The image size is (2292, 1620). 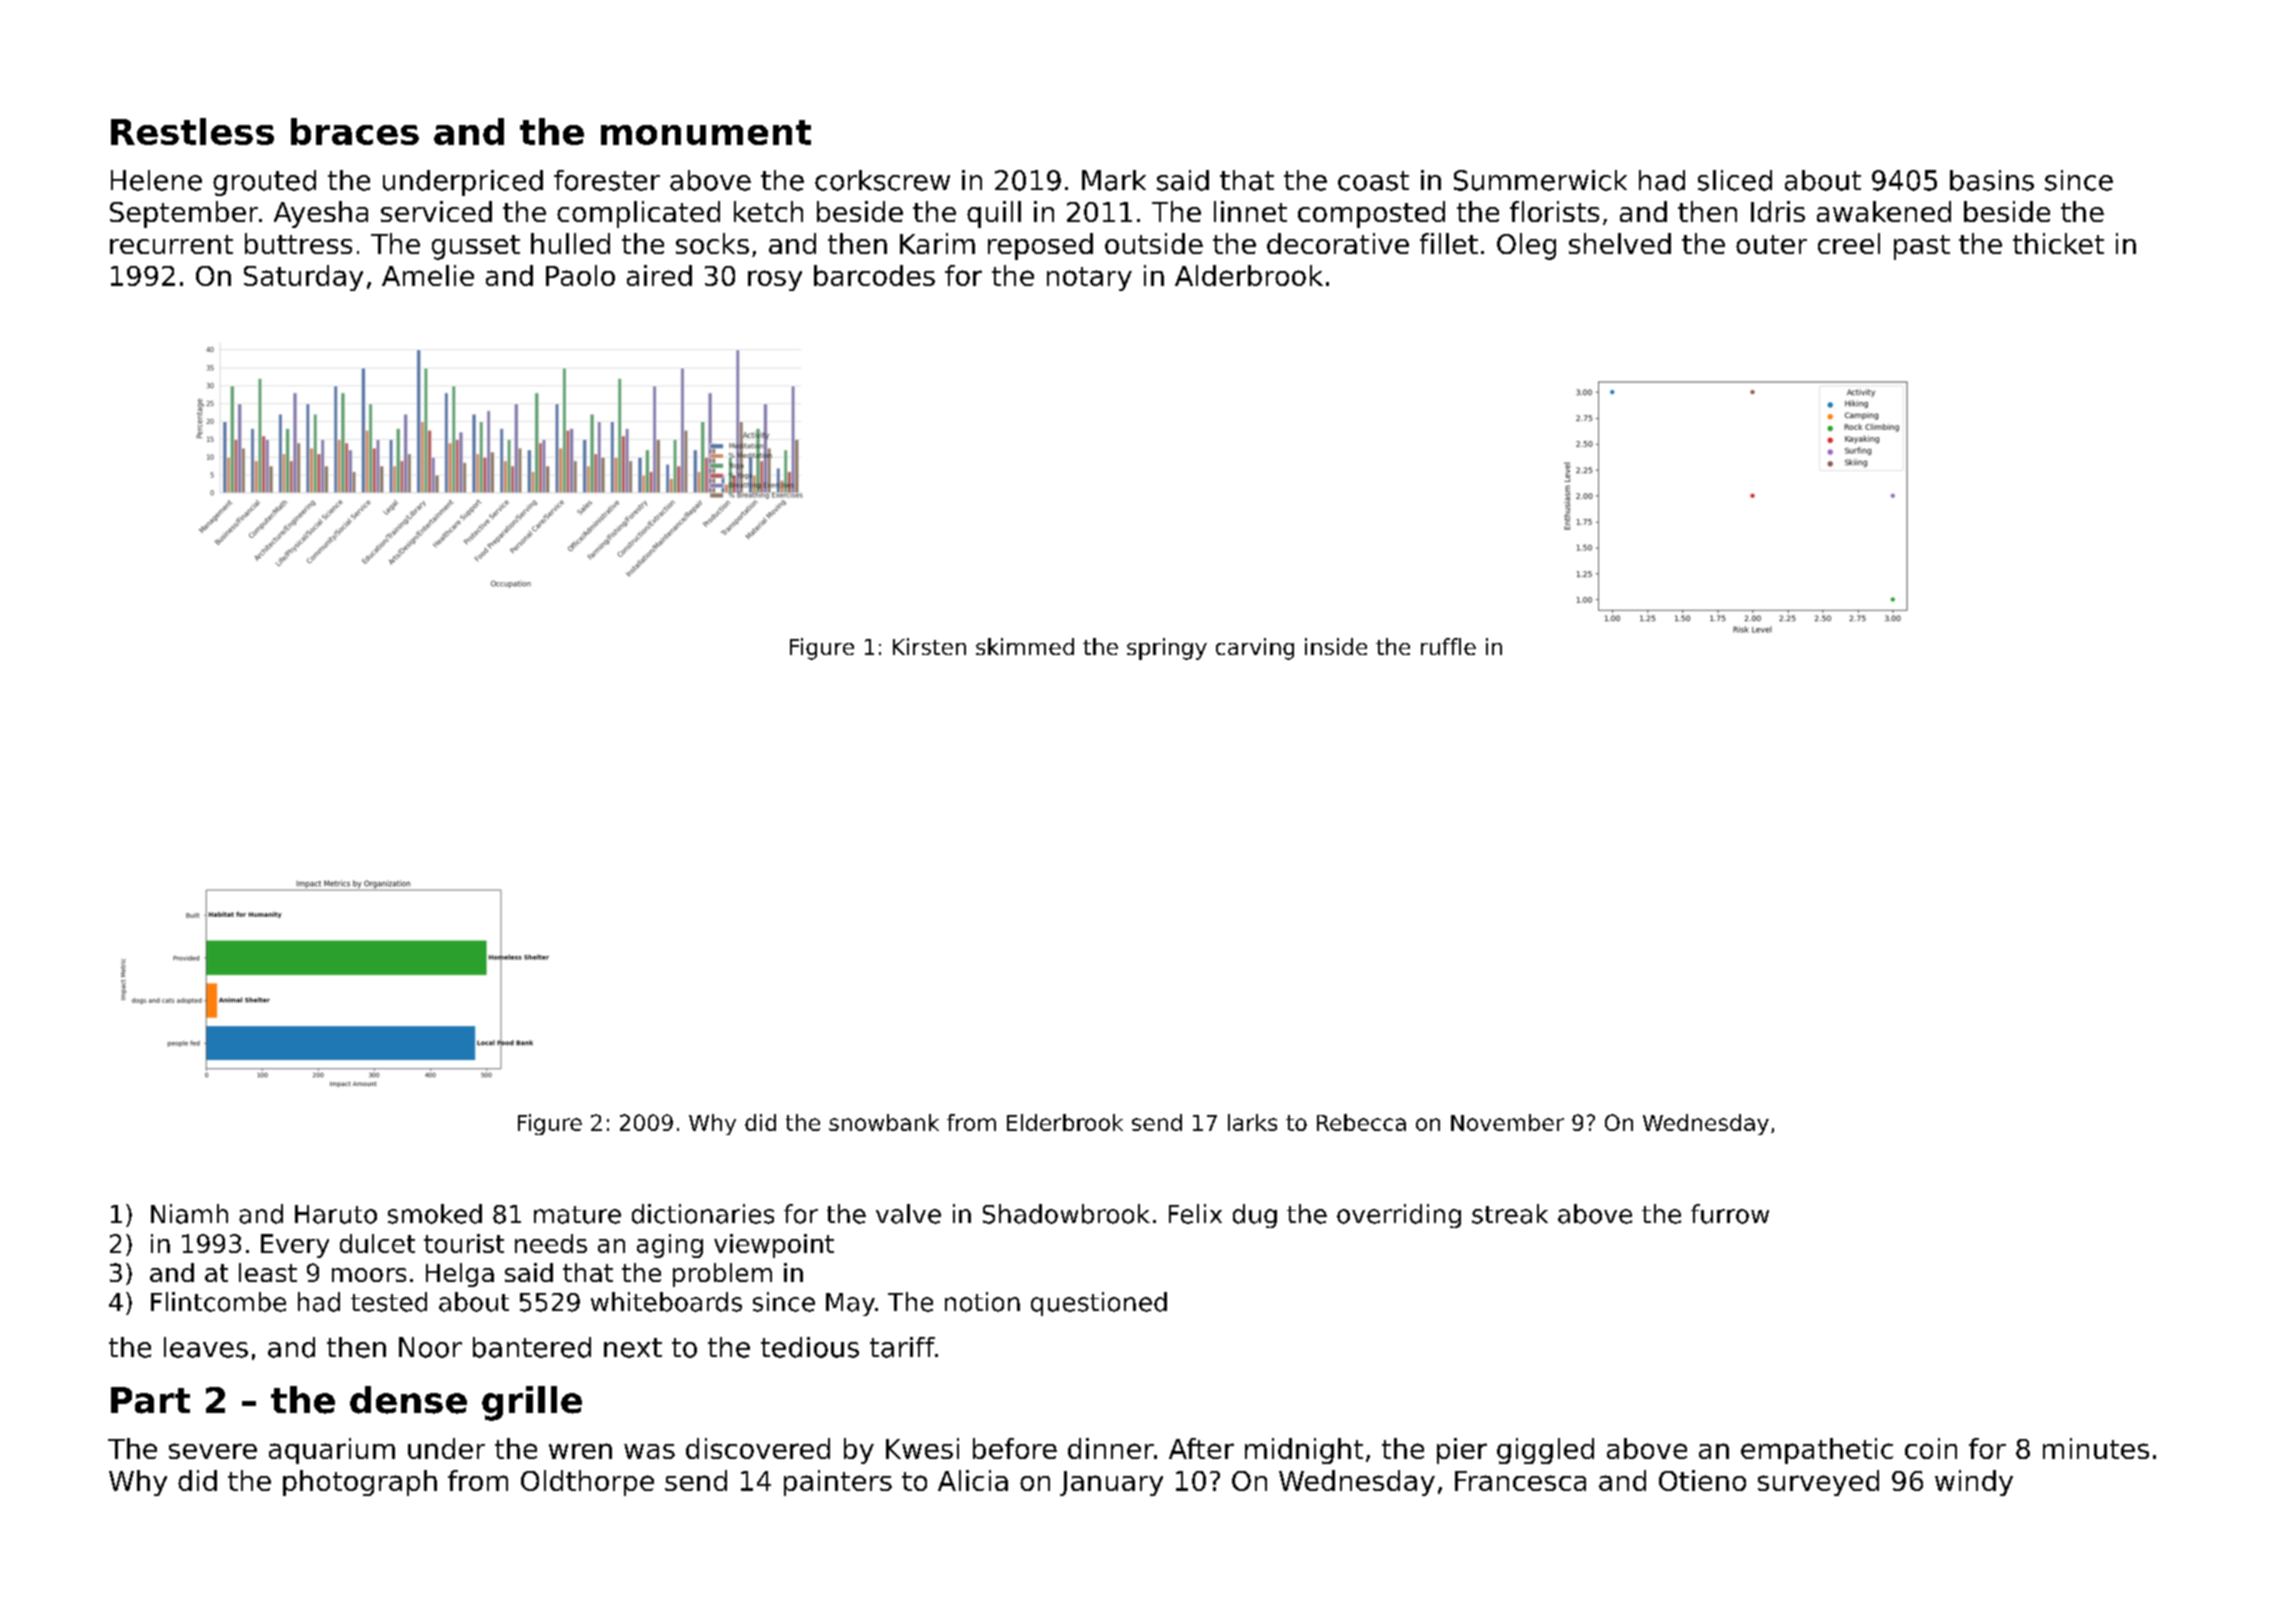 What do you see at coordinates (882, 180) in the screenshot?
I see `corkscrew` at bounding box center [882, 180].
